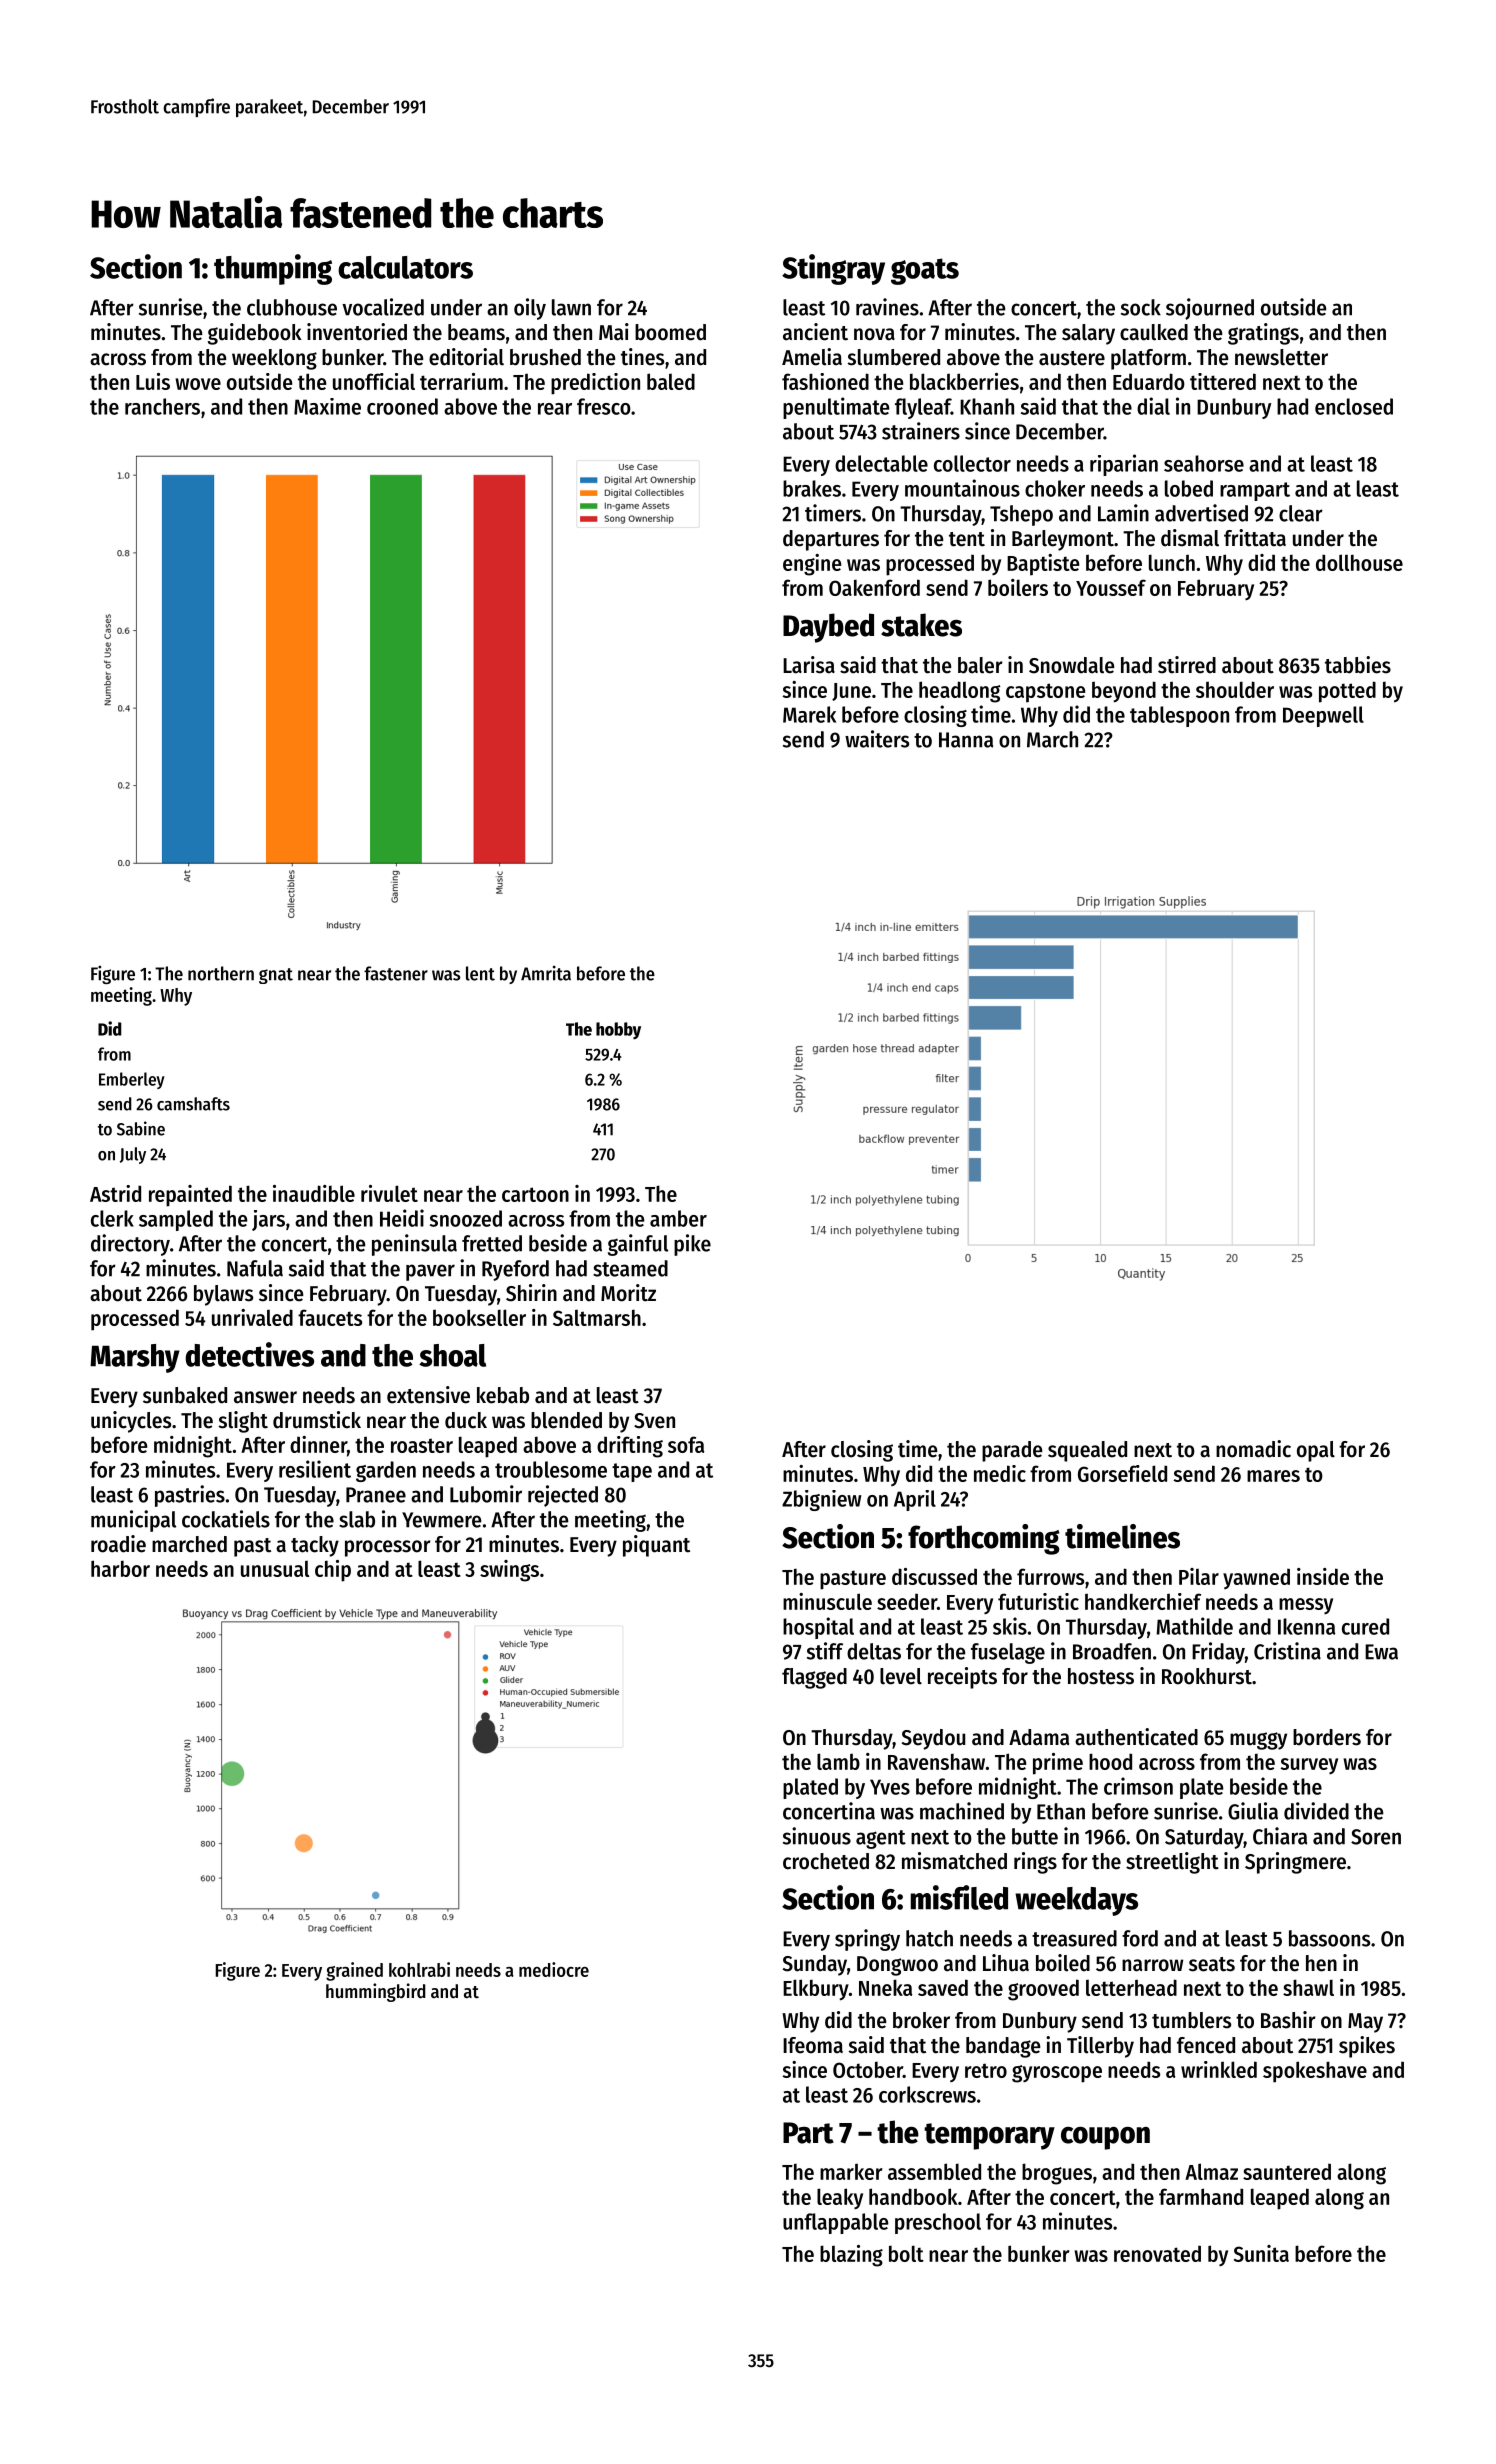  What do you see at coordinates (817, 1836) in the document?
I see `sinuous` at bounding box center [817, 1836].
